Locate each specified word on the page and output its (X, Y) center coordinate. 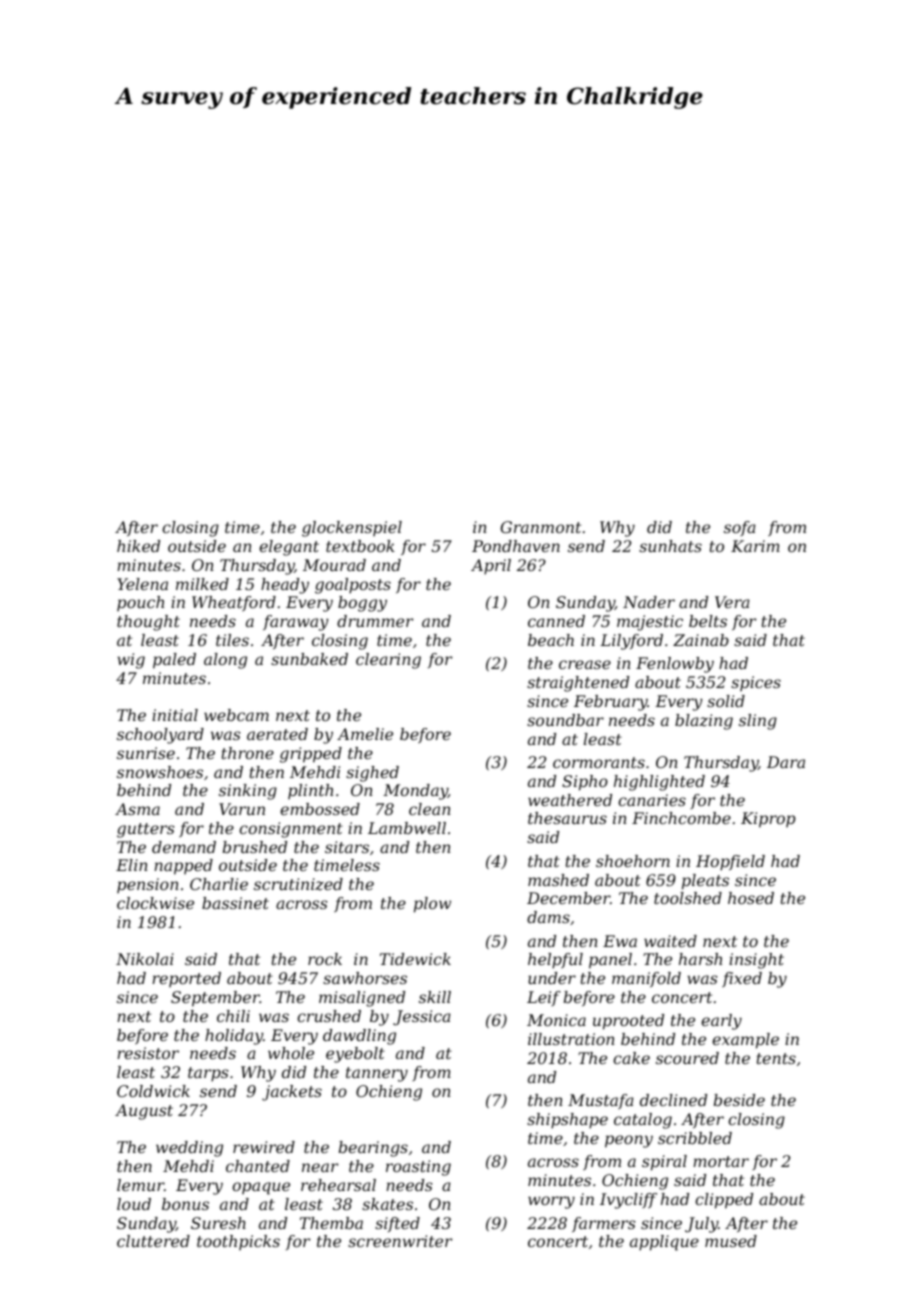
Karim (755, 546)
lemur (140, 1185)
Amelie (365, 734)
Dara (786, 762)
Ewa (620, 941)
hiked (138, 546)
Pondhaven (516, 546)
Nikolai (145, 959)
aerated (277, 734)
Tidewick (415, 959)
